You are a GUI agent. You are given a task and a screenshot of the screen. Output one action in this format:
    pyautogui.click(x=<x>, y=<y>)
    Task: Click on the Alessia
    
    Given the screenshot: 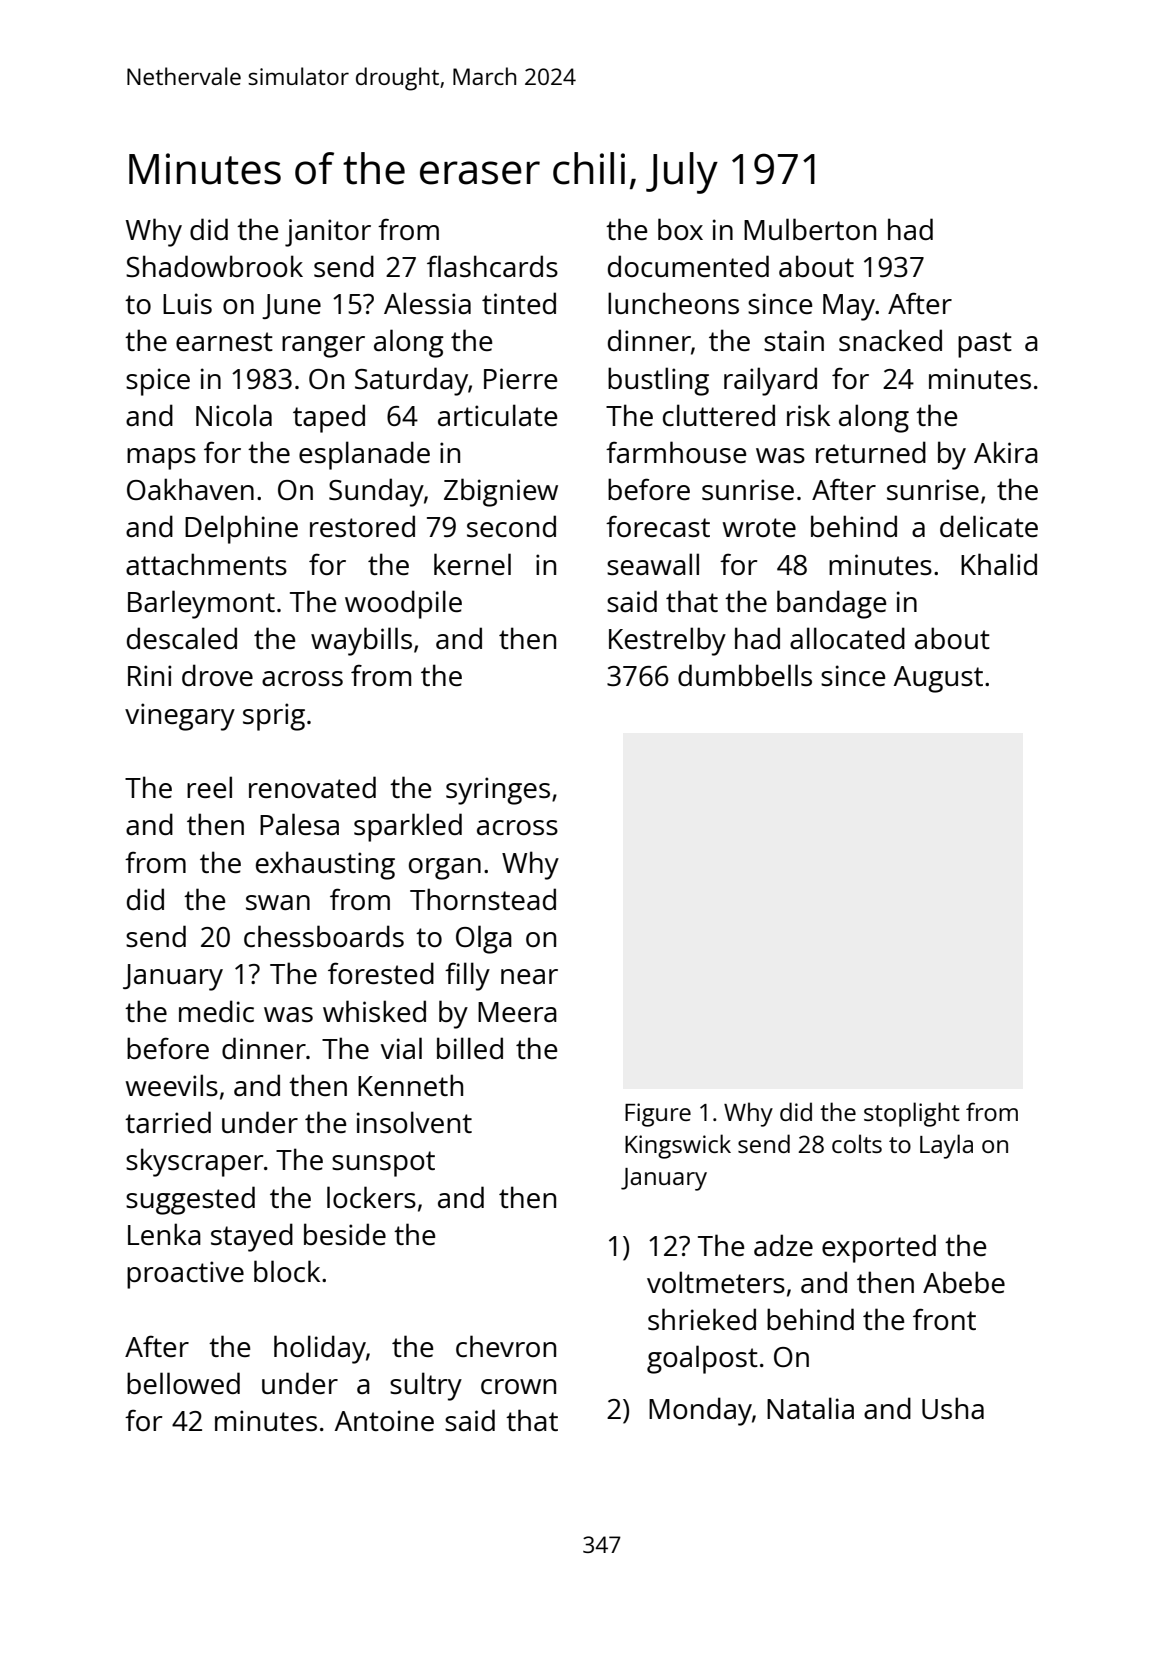 What is the action you would take?
    pyautogui.click(x=427, y=303)
